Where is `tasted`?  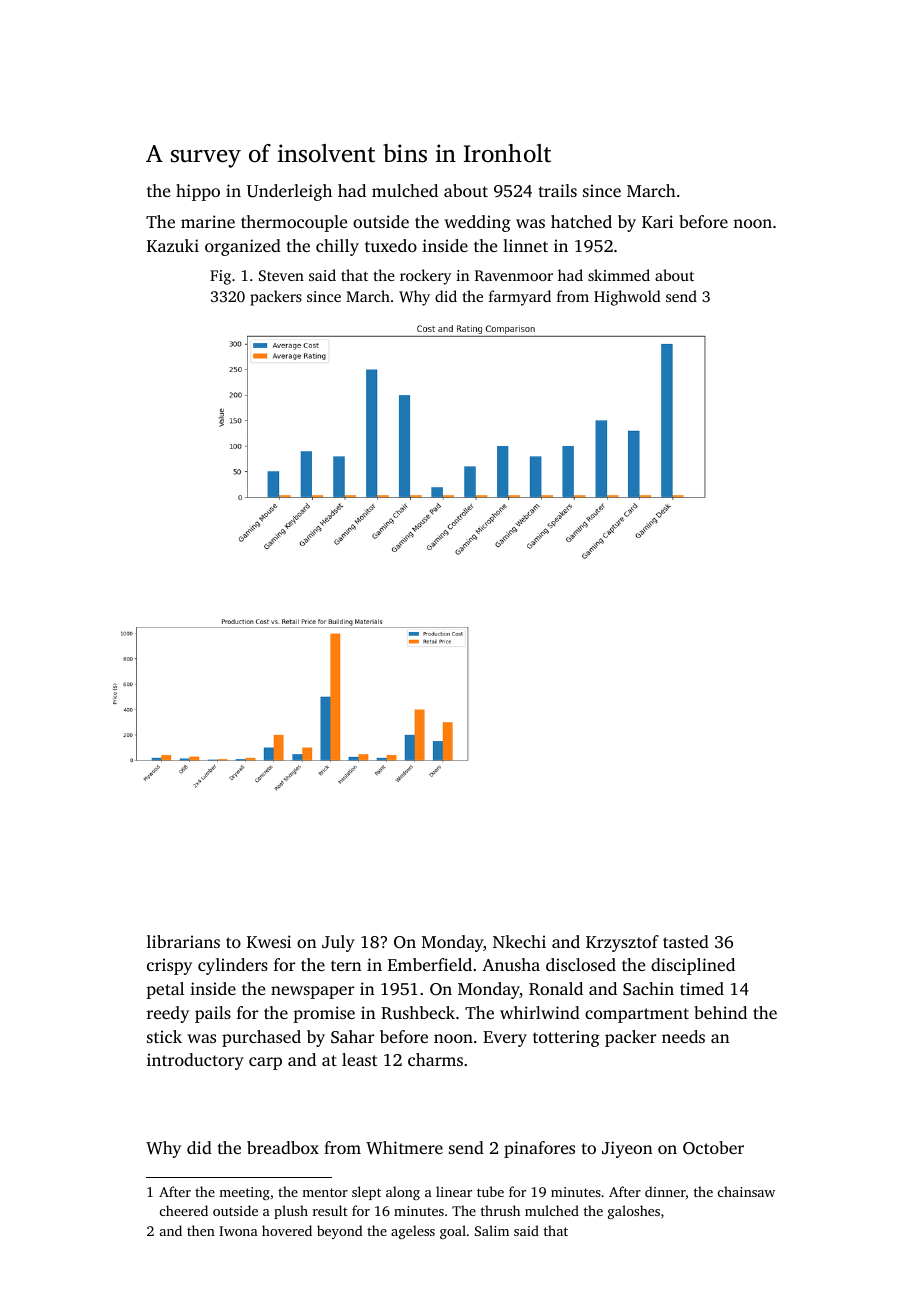
tasted is located at coordinates (686, 941).
